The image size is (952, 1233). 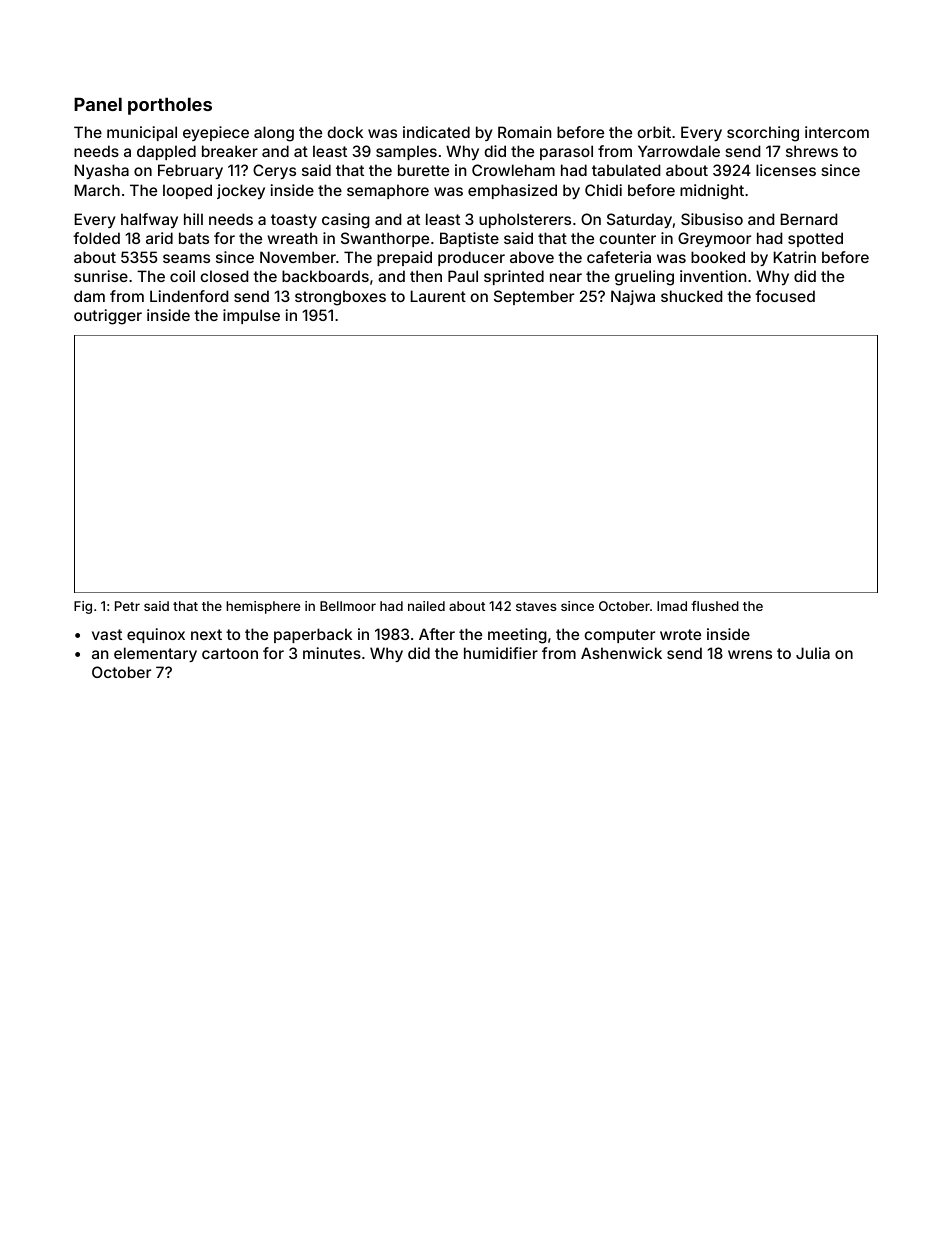 I want to click on Julia, so click(x=813, y=653).
